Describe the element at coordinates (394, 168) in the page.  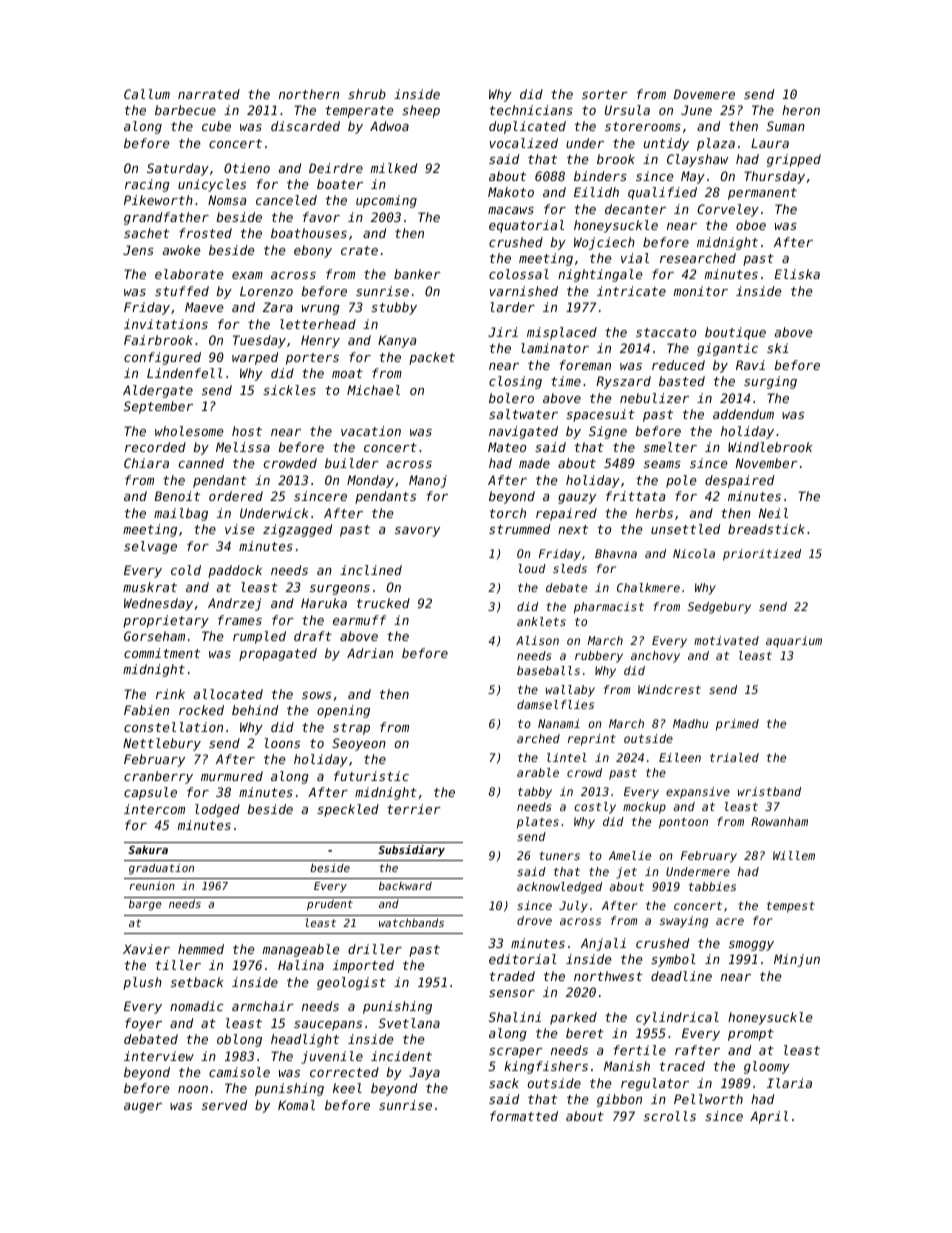
I see `milked` at that location.
